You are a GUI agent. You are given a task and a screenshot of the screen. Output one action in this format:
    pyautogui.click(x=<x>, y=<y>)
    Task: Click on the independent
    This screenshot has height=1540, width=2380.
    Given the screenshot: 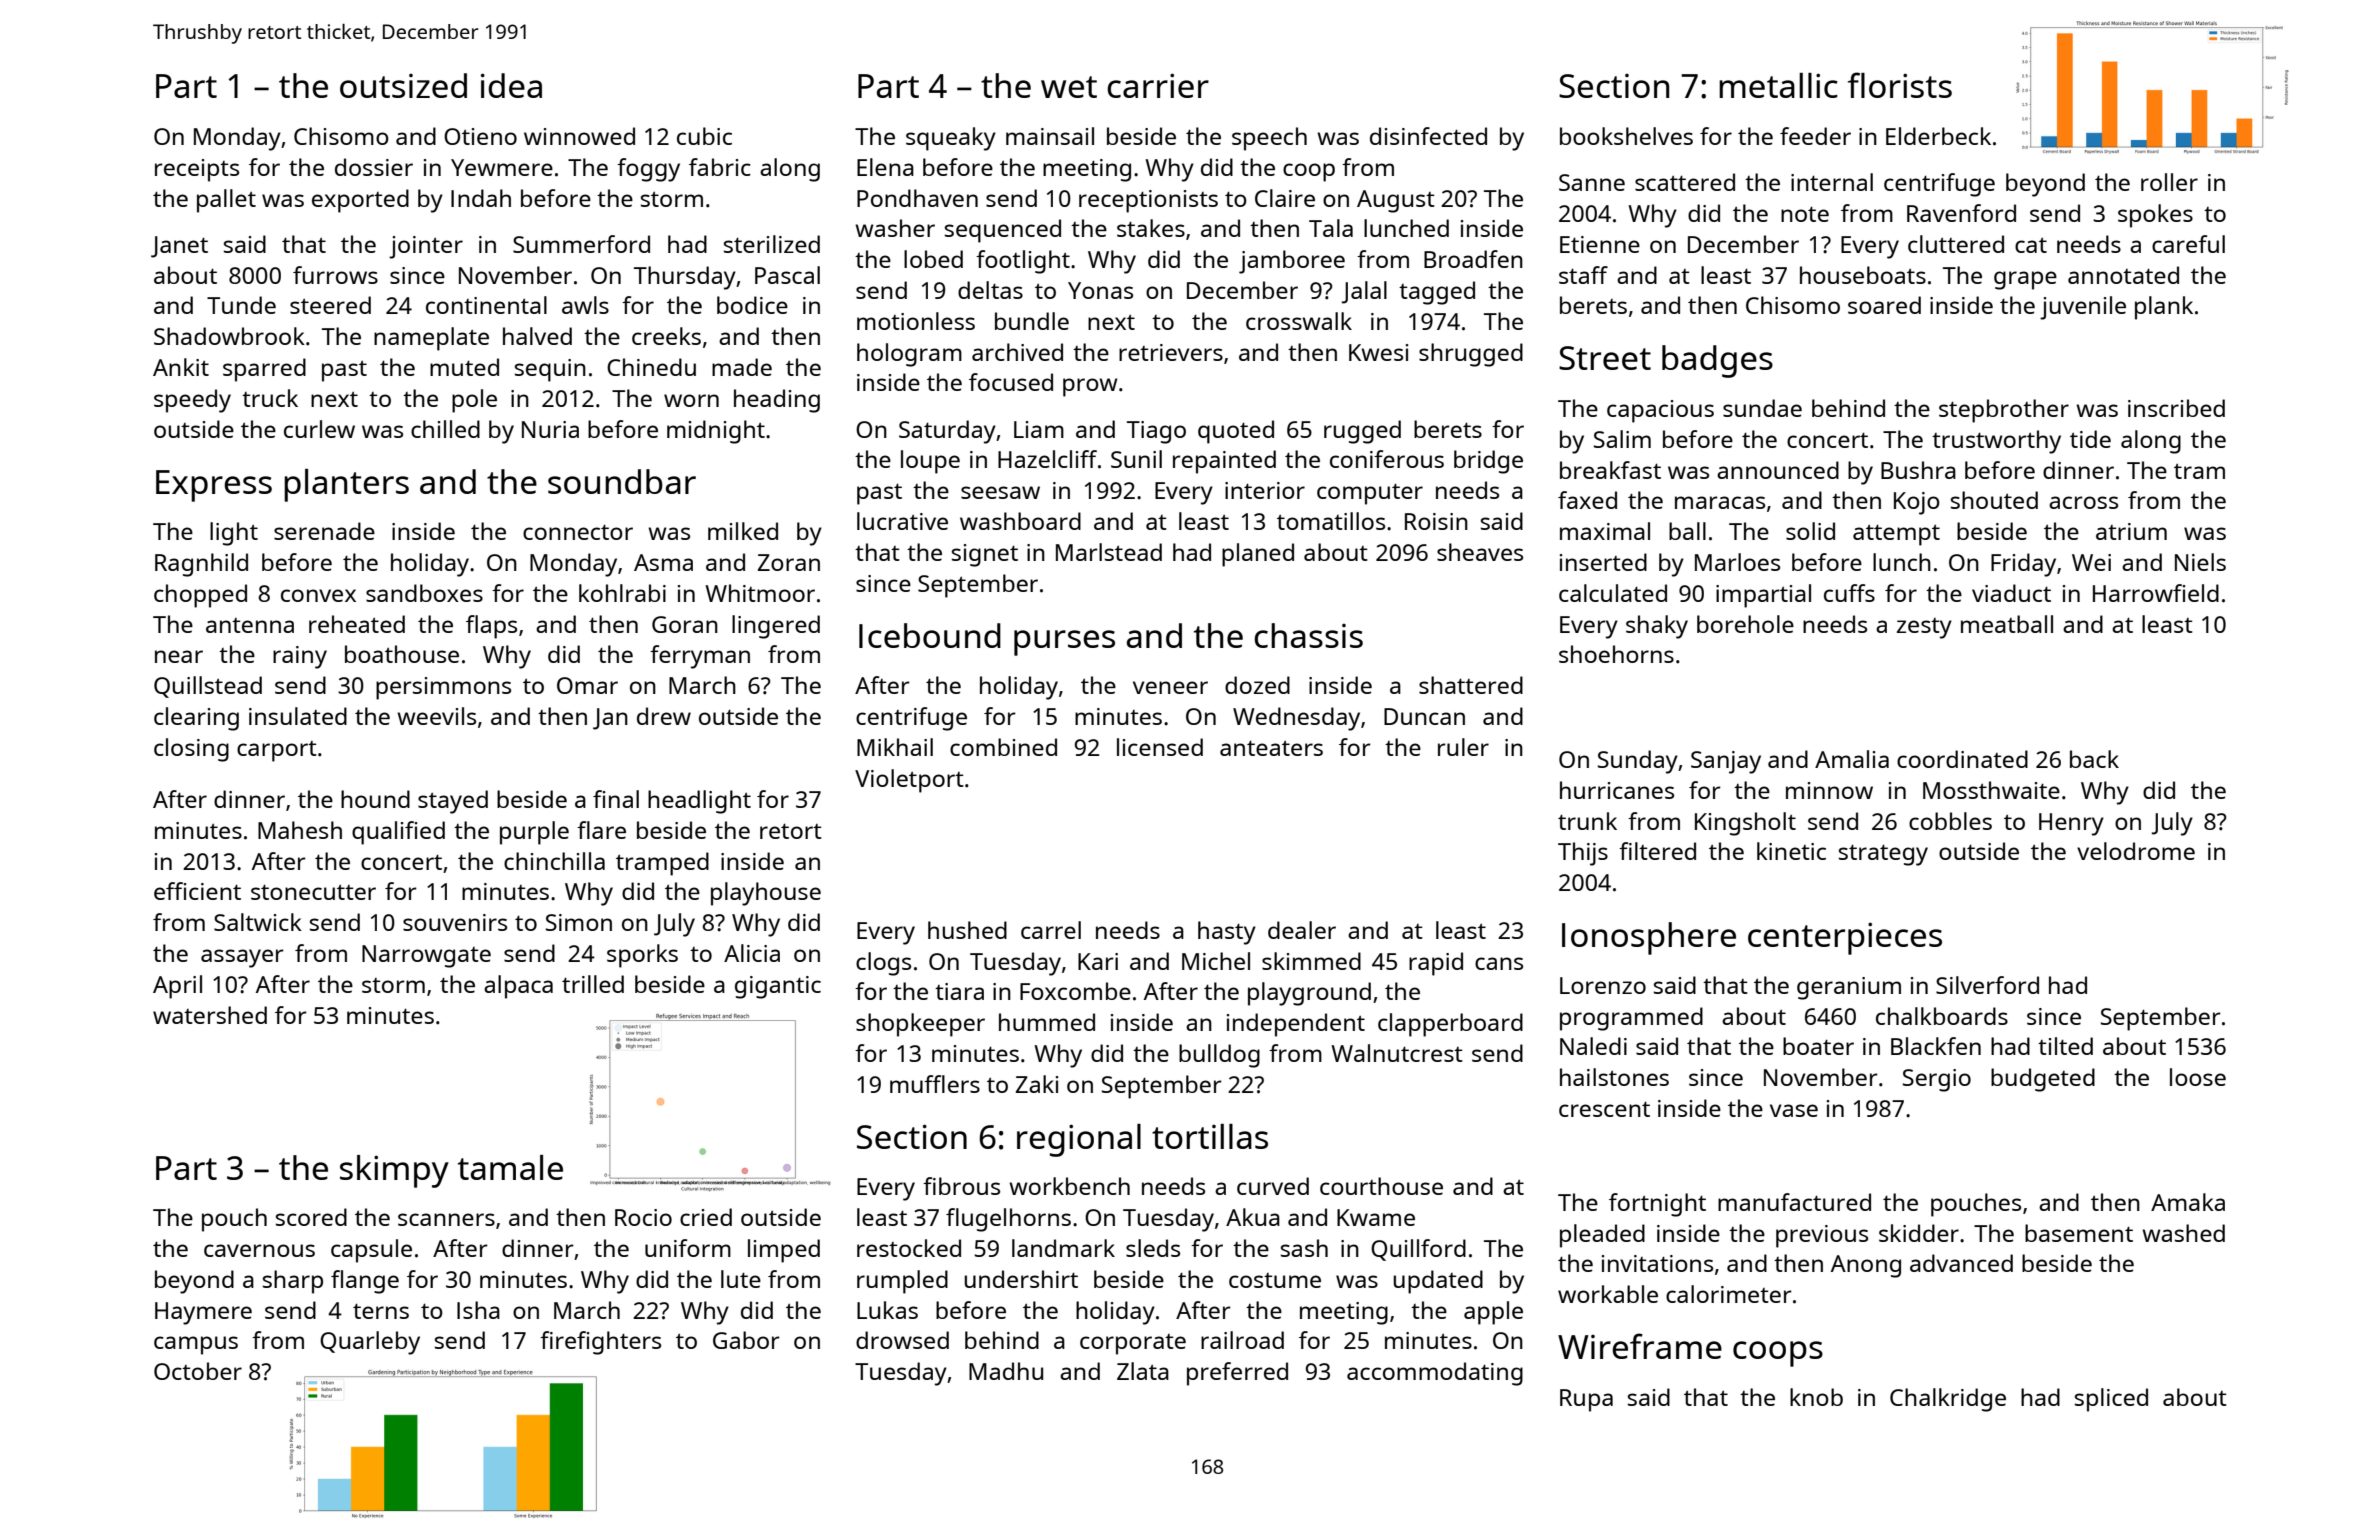 What is the action you would take?
    pyautogui.click(x=1296, y=1025)
